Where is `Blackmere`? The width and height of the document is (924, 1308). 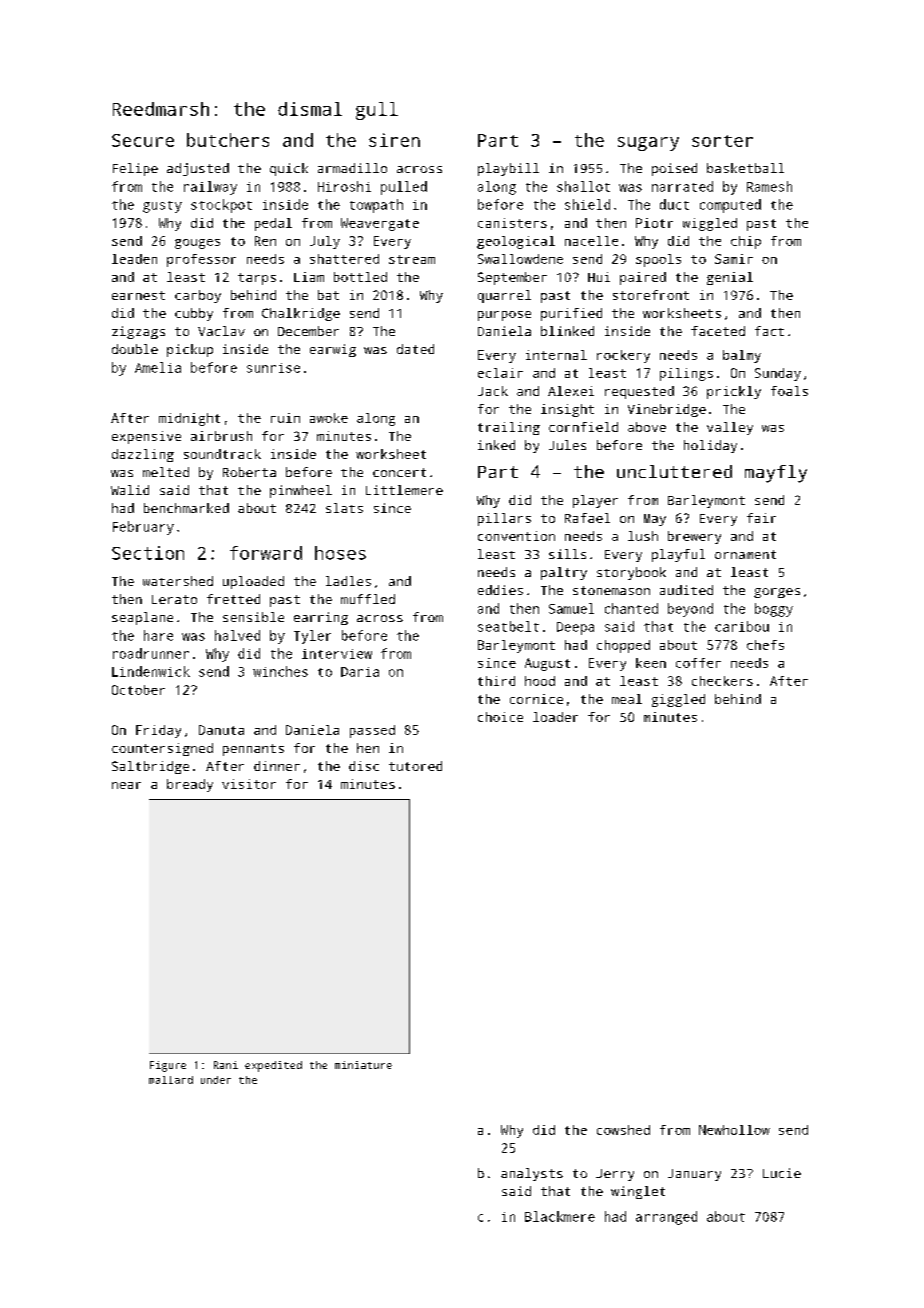
Blackmere is located at coordinates (560, 1216).
